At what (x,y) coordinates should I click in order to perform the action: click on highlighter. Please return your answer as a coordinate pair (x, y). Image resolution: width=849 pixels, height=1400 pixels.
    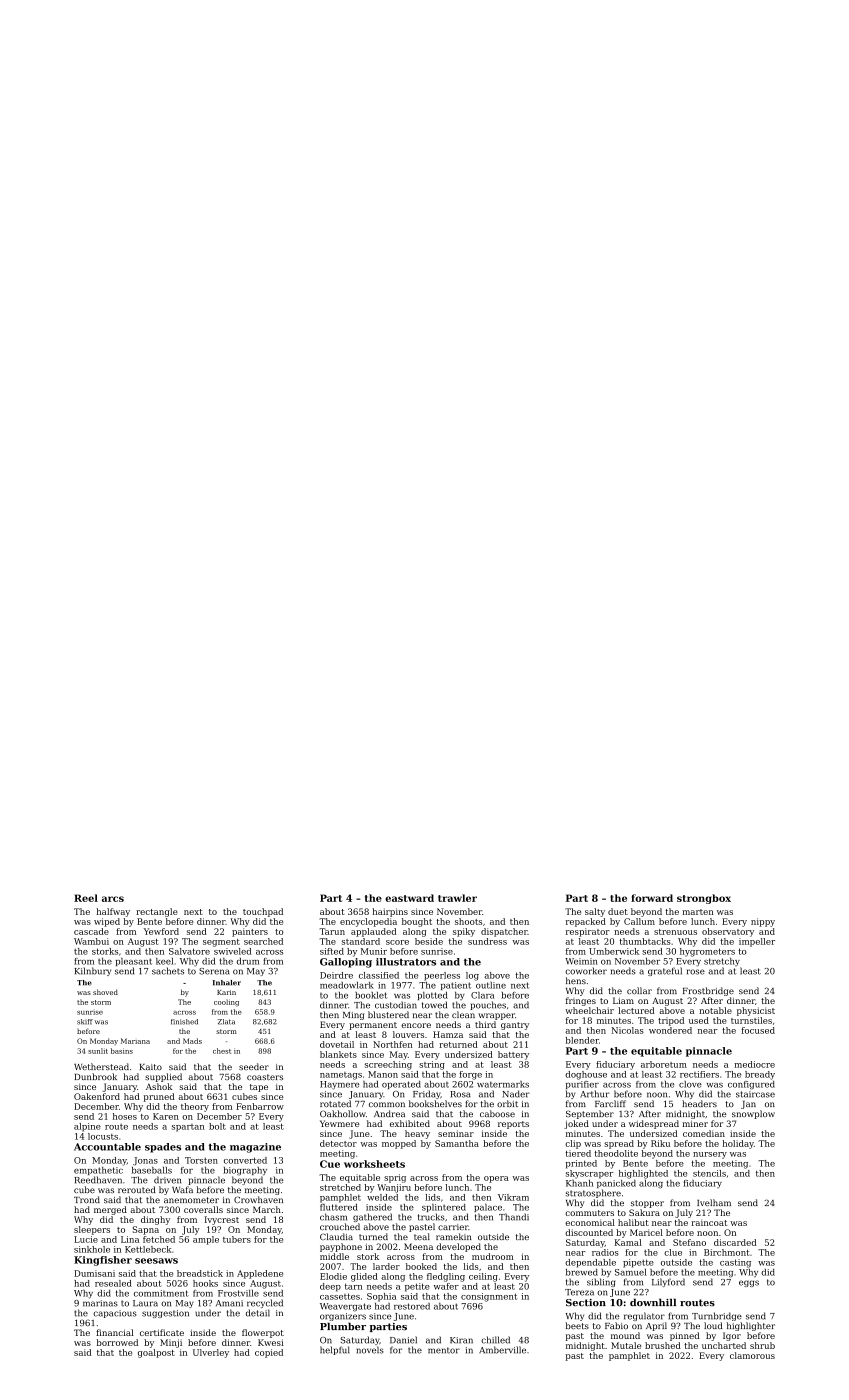
    Looking at the image, I should click on (751, 1326).
